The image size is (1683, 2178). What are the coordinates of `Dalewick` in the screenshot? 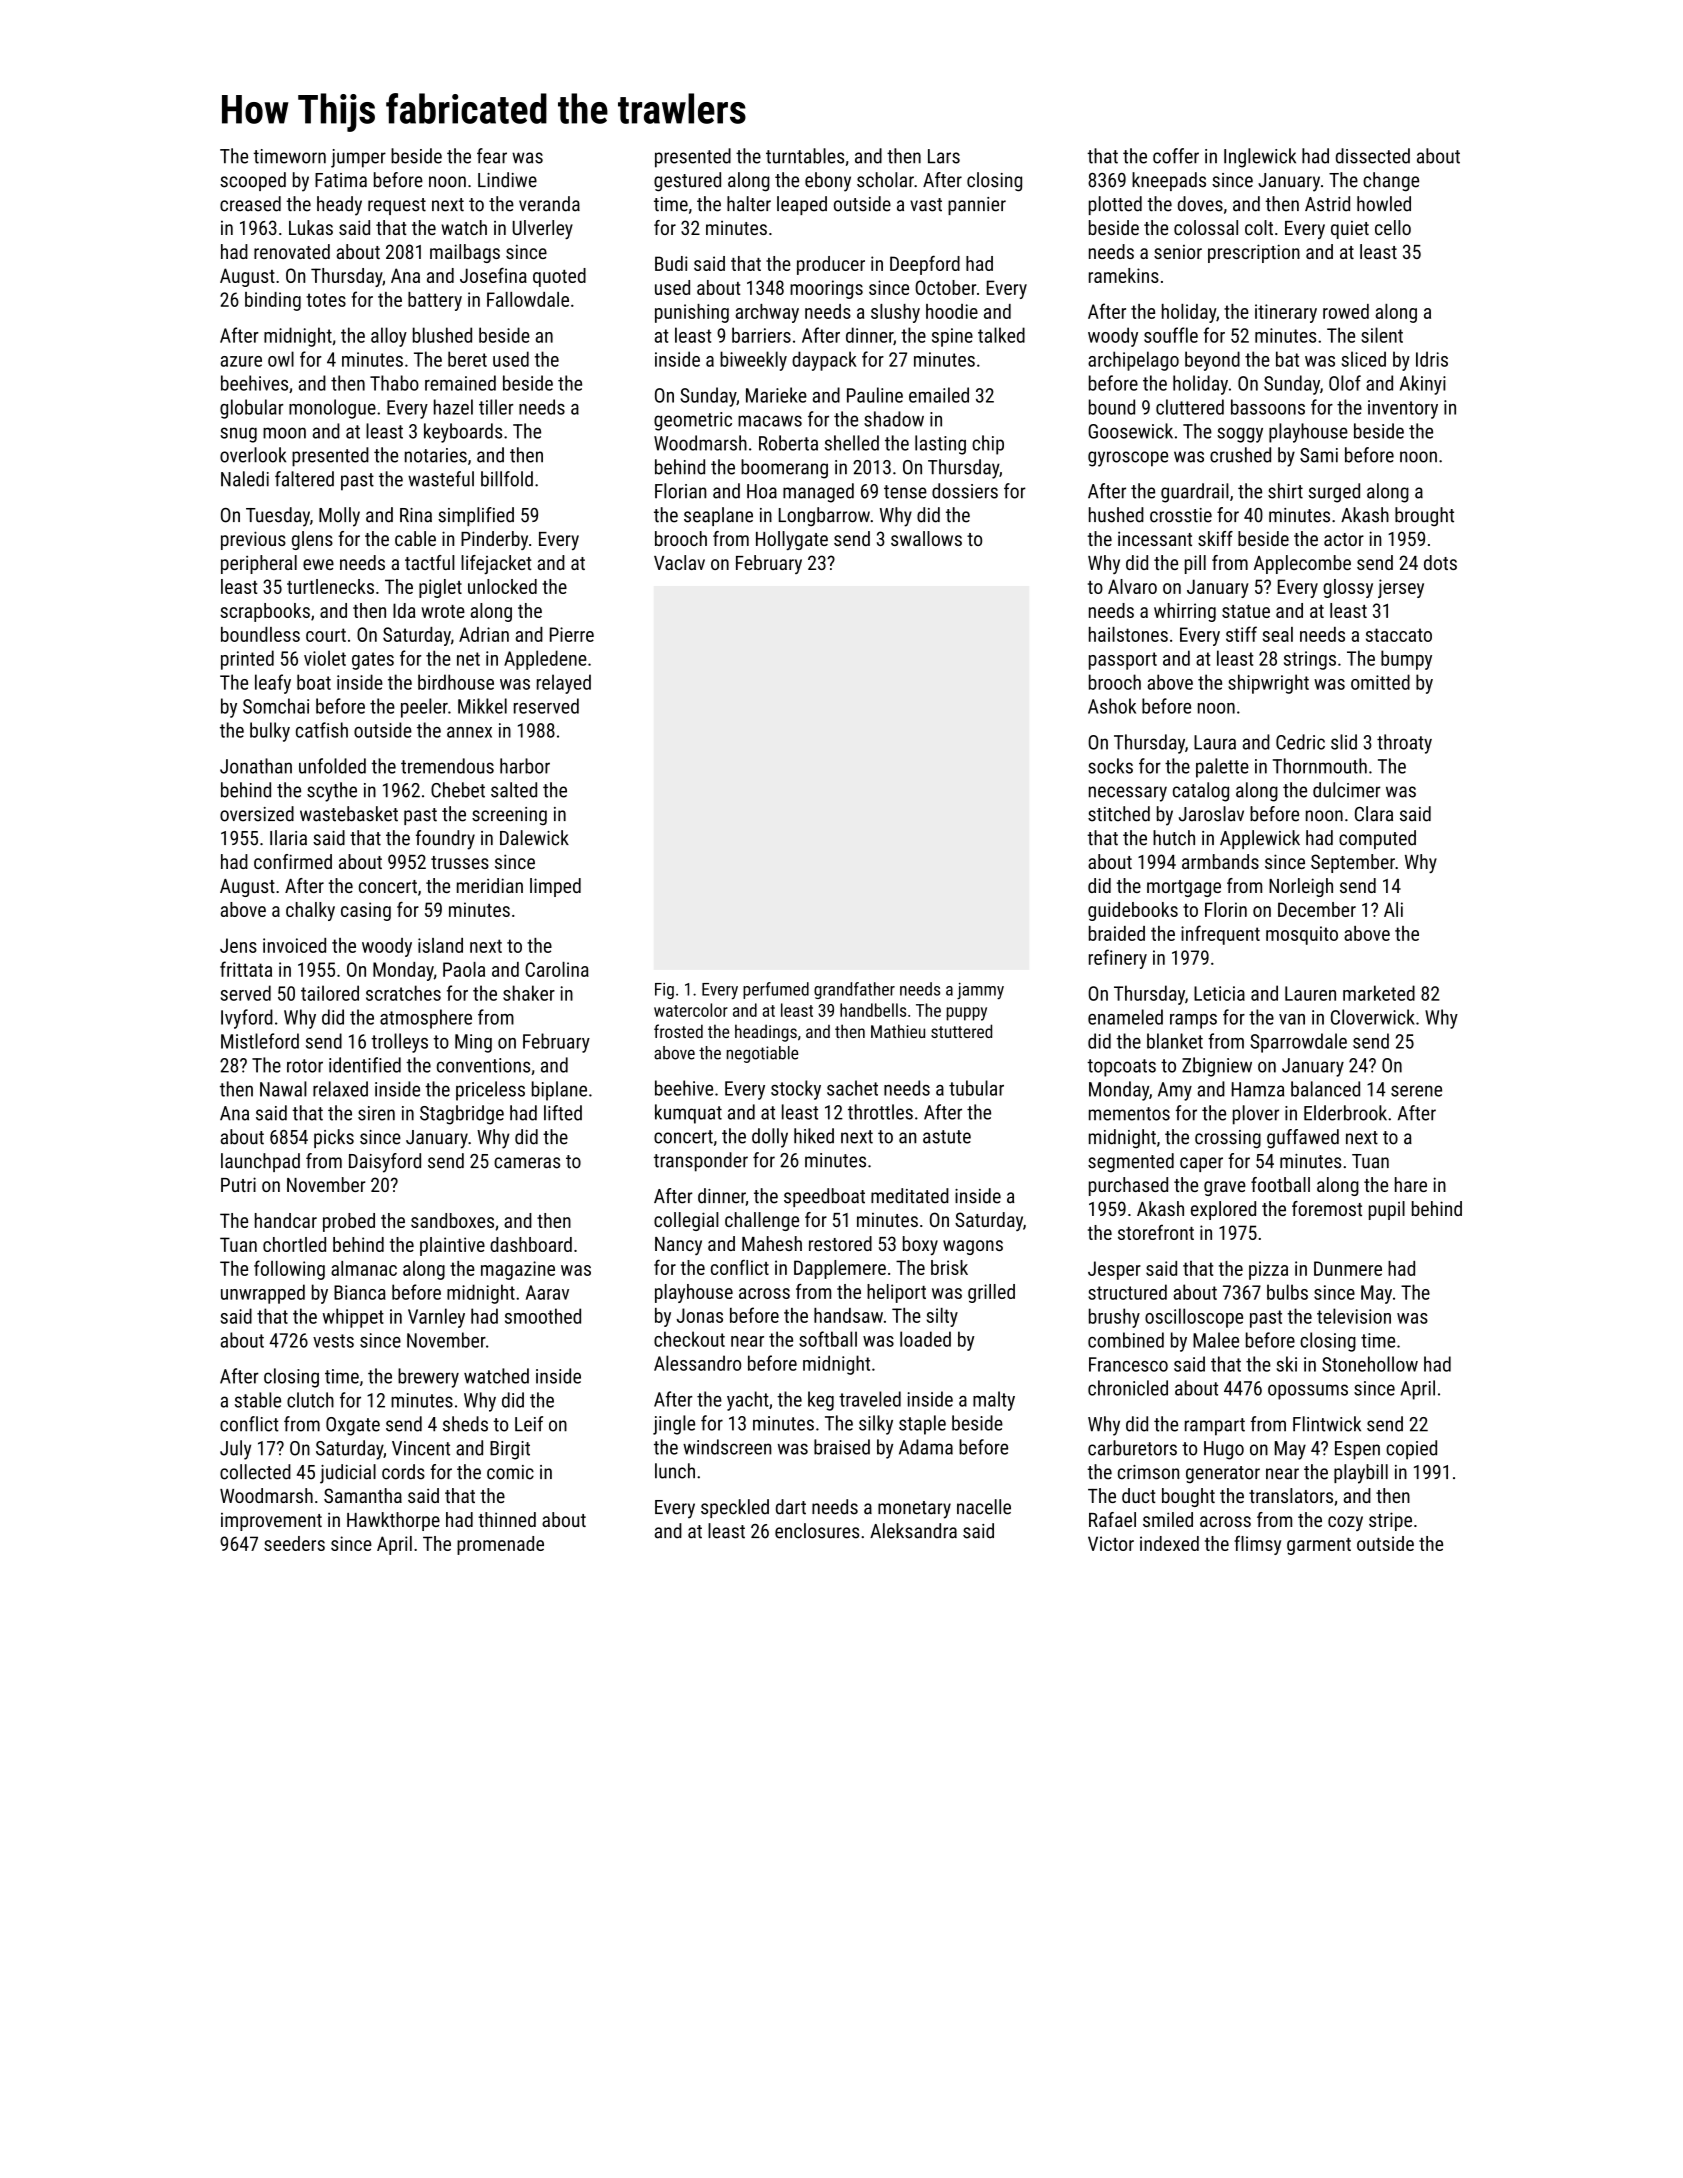 It's located at (534, 838).
